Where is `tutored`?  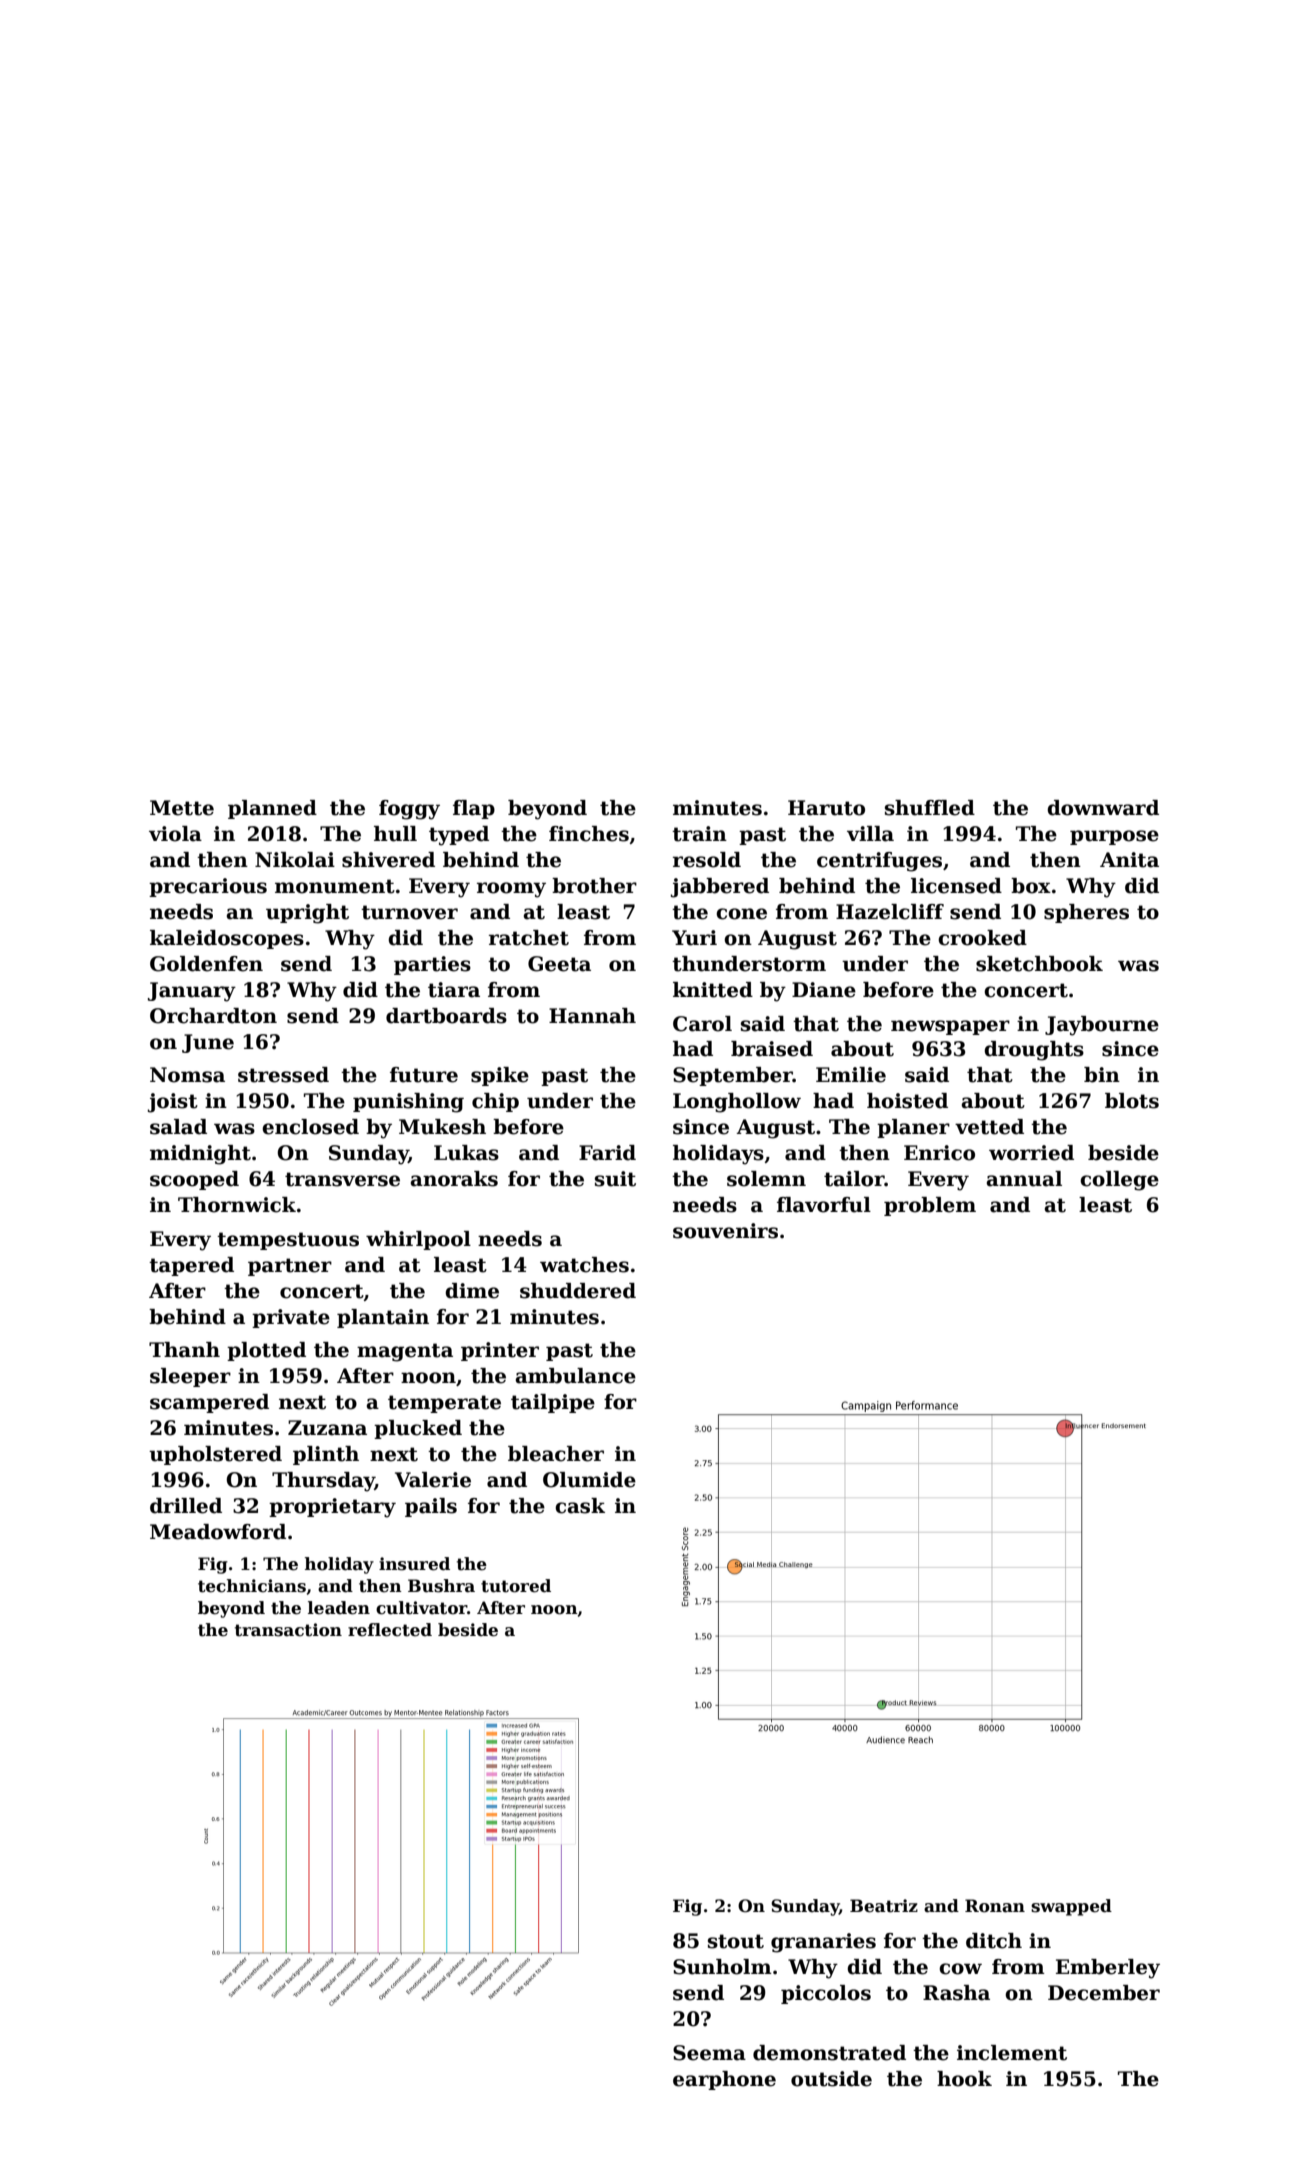
tutored is located at coordinates (516, 1586).
